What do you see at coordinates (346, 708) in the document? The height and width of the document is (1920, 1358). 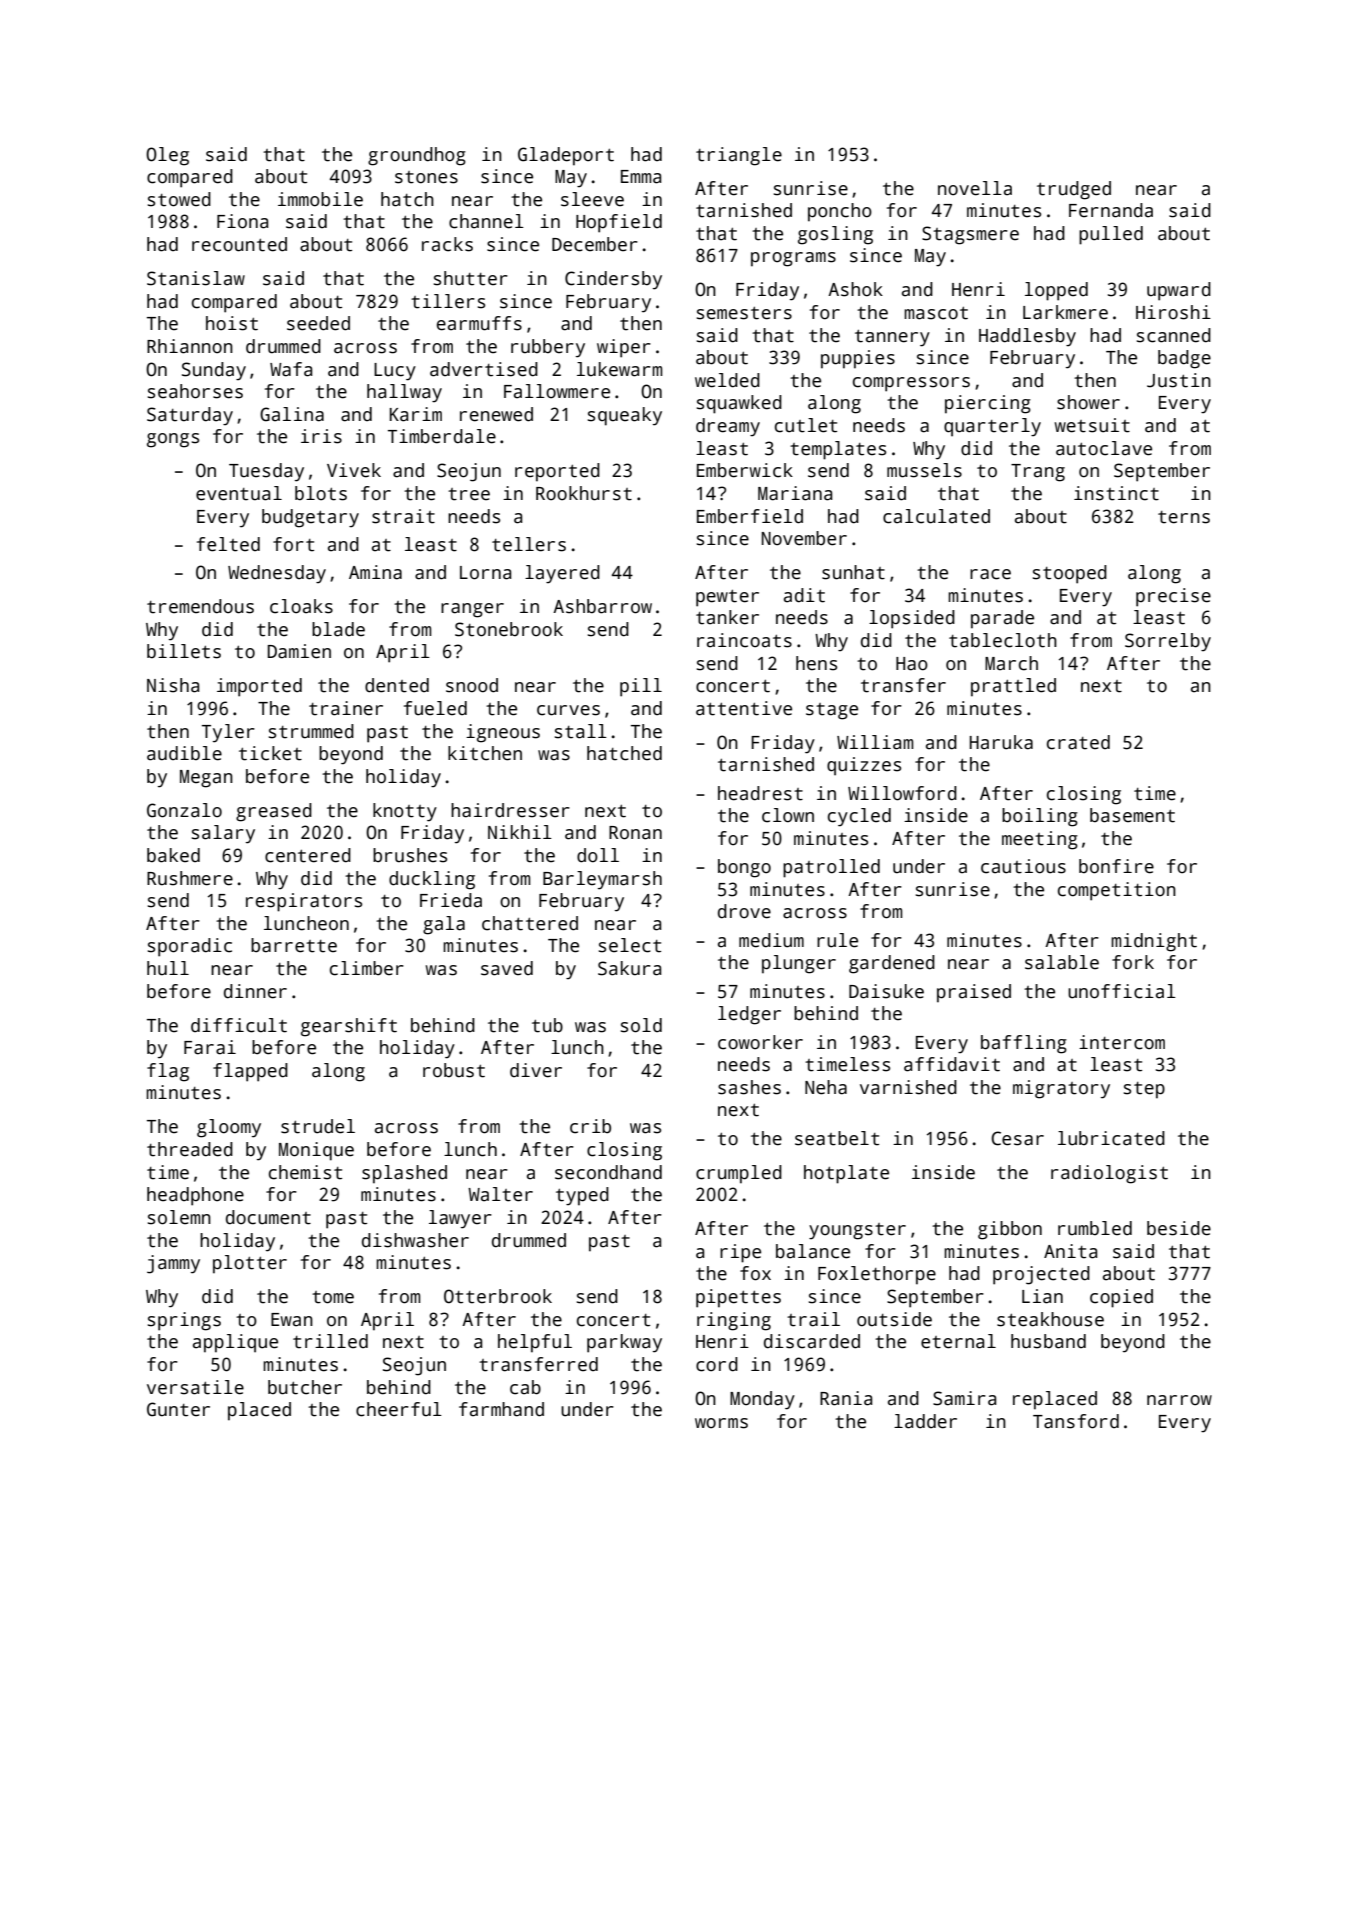 I see `trainer` at bounding box center [346, 708].
